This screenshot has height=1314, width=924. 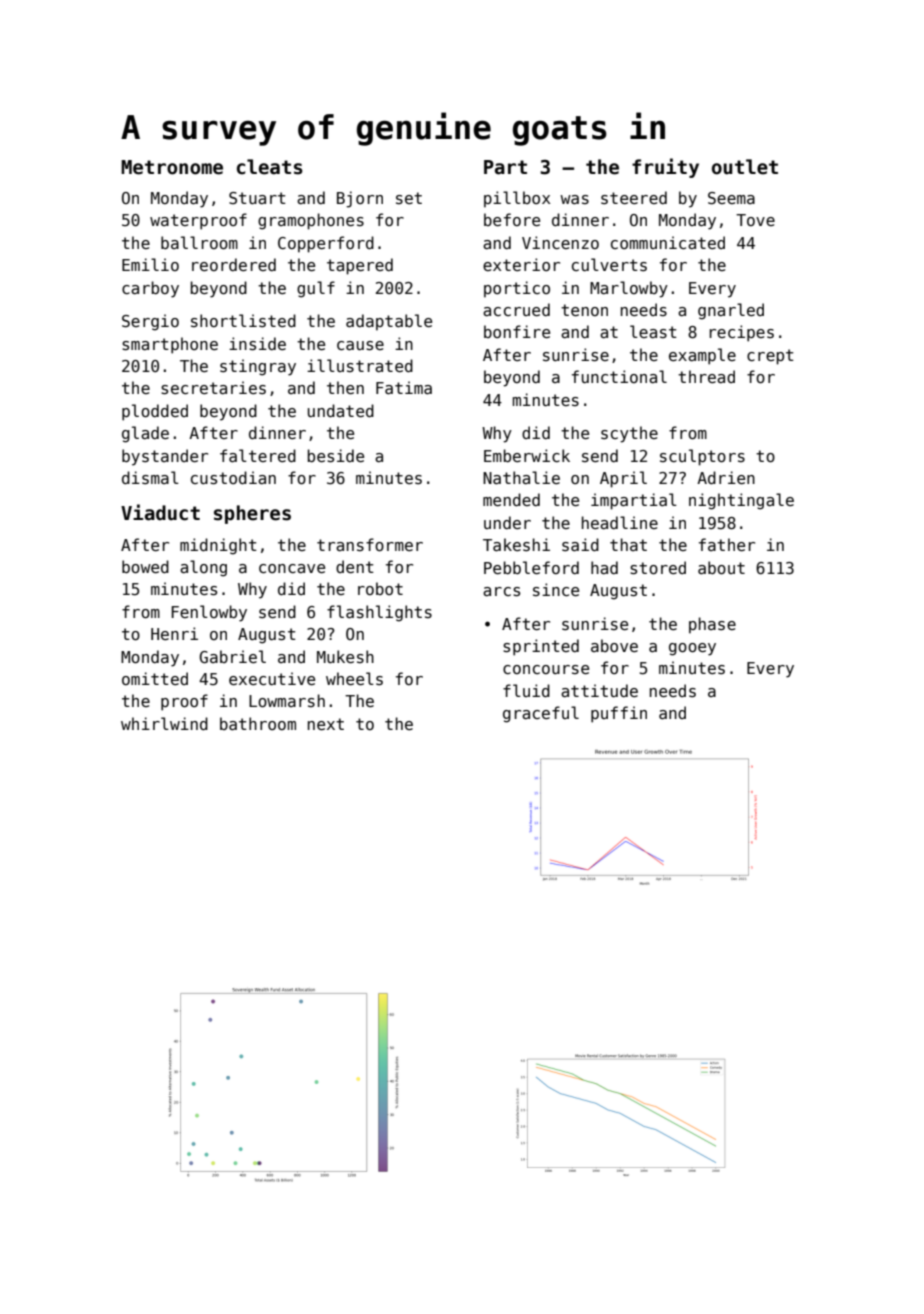 I want to click on arcs, so click(x=501, y=592).
